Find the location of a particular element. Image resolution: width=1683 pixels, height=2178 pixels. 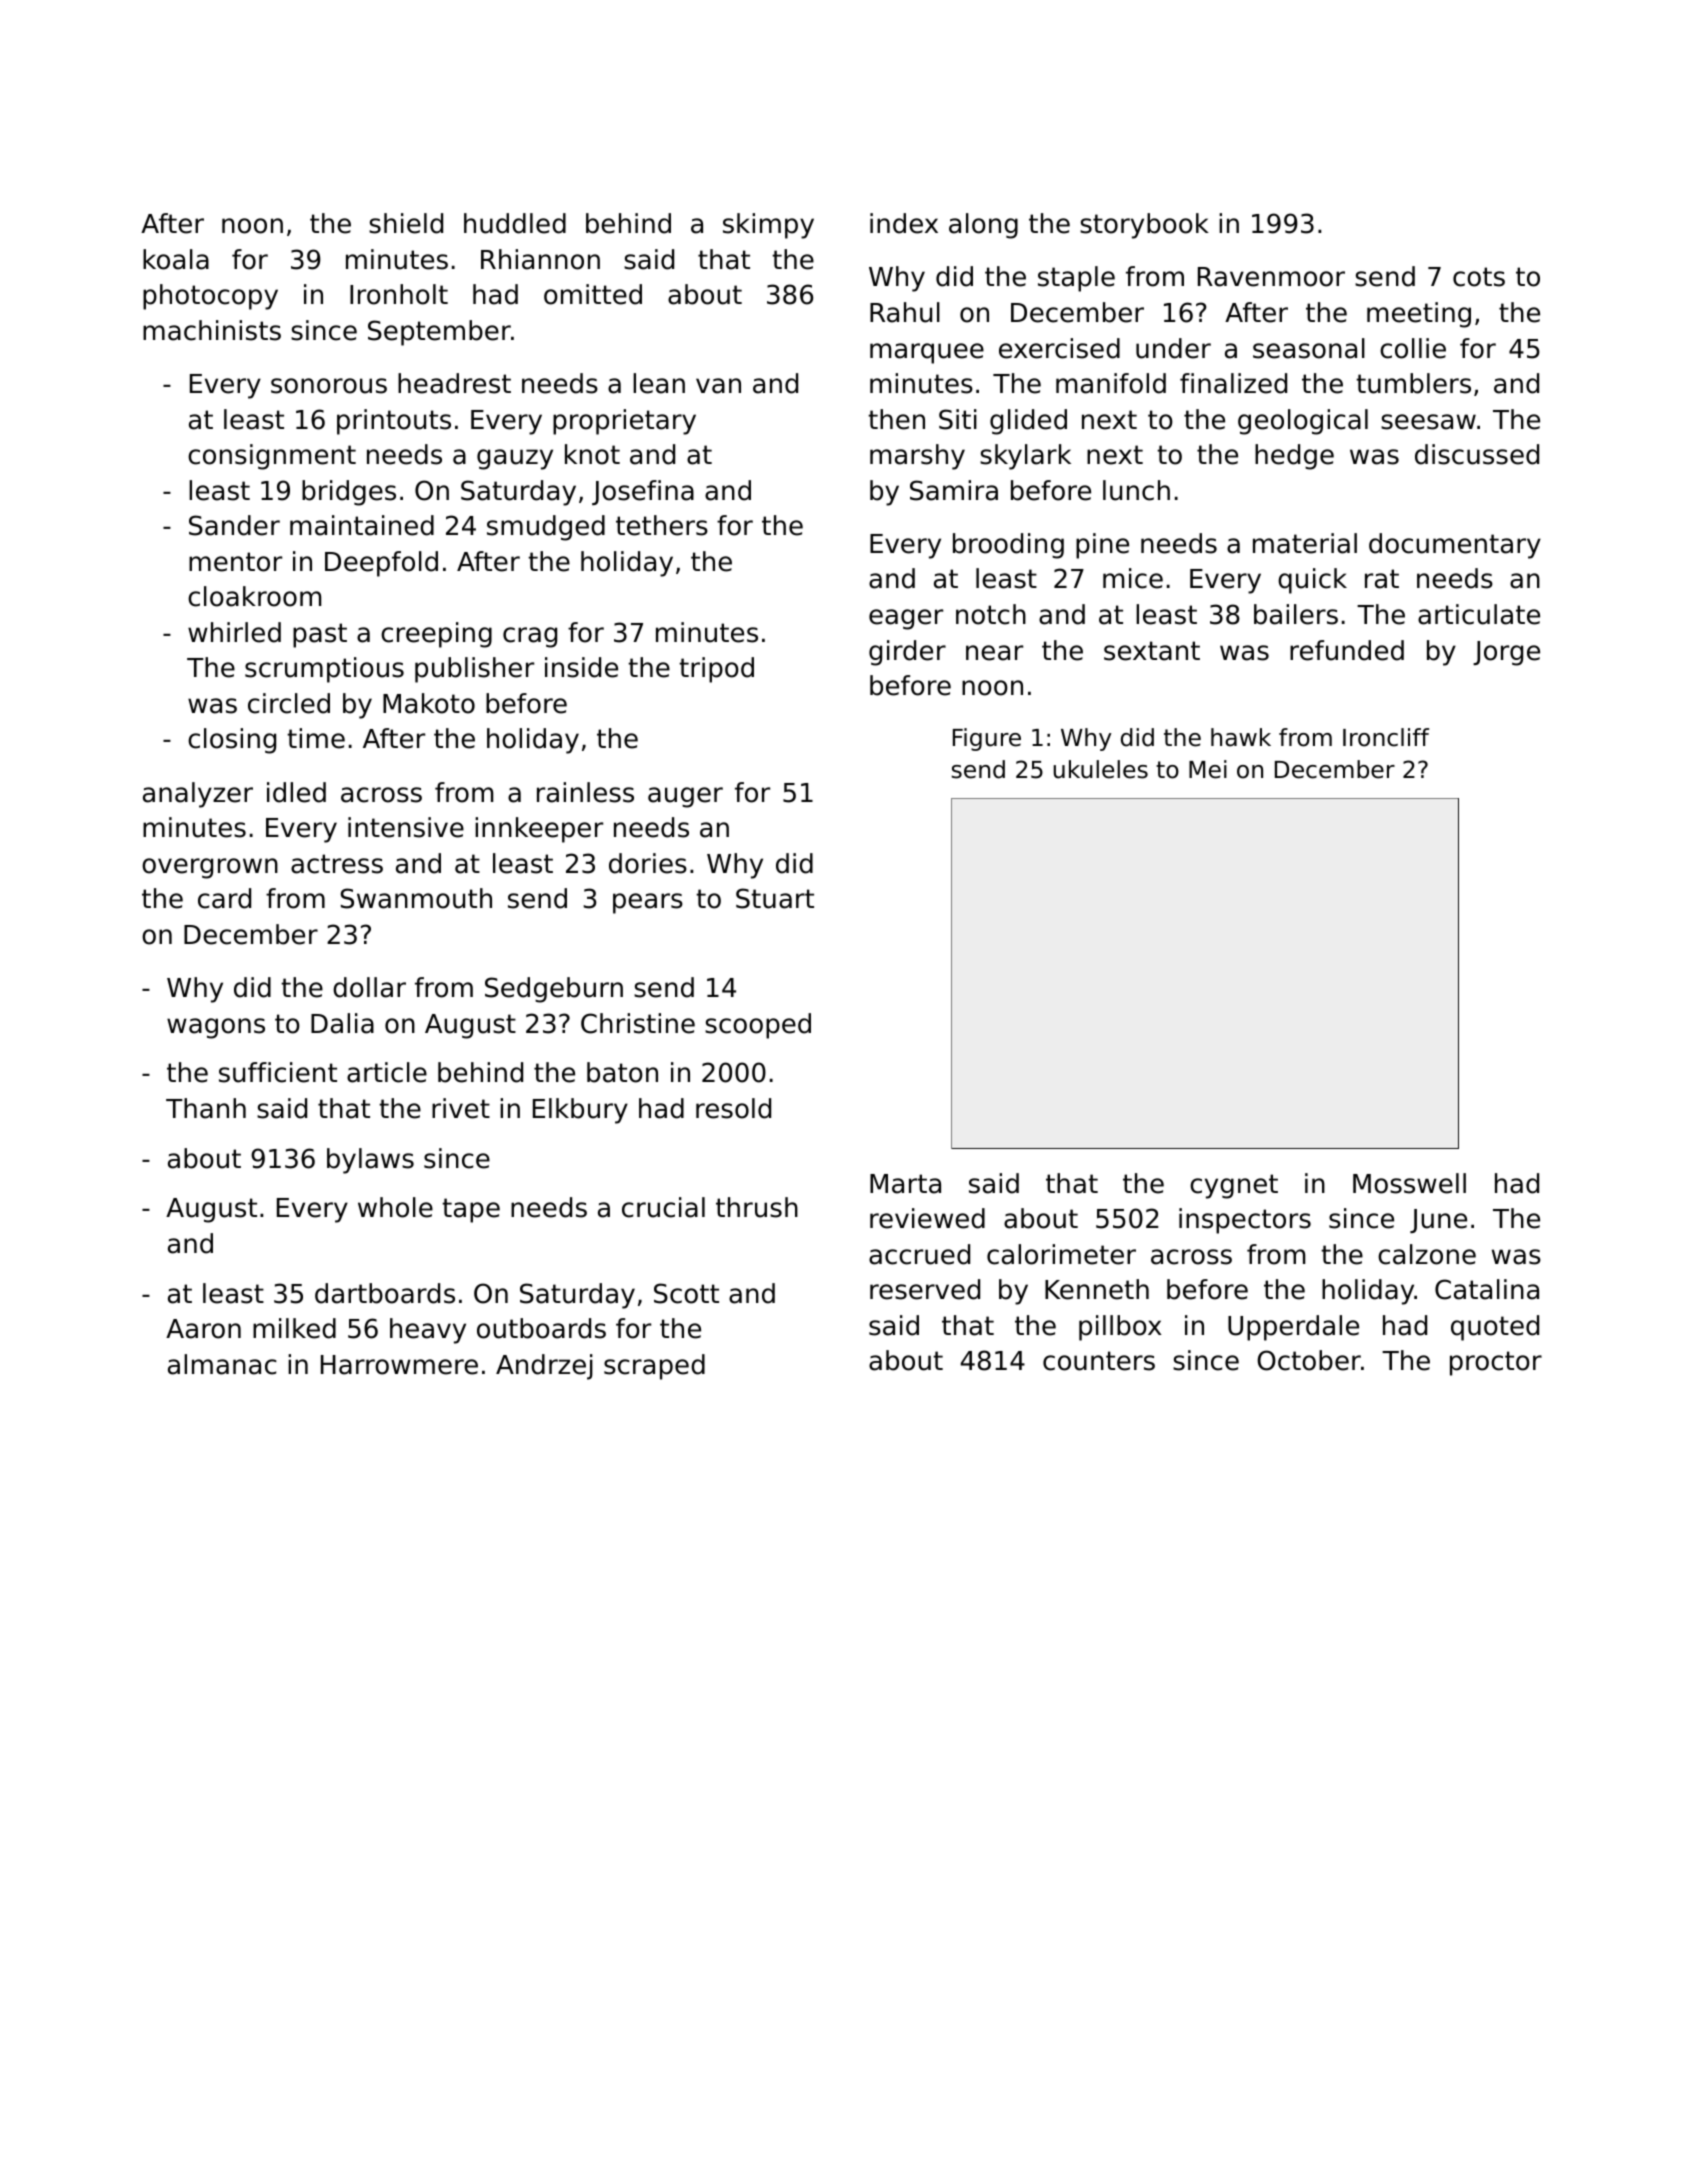

Mosswell is located at coordinates (1409, 1183).
